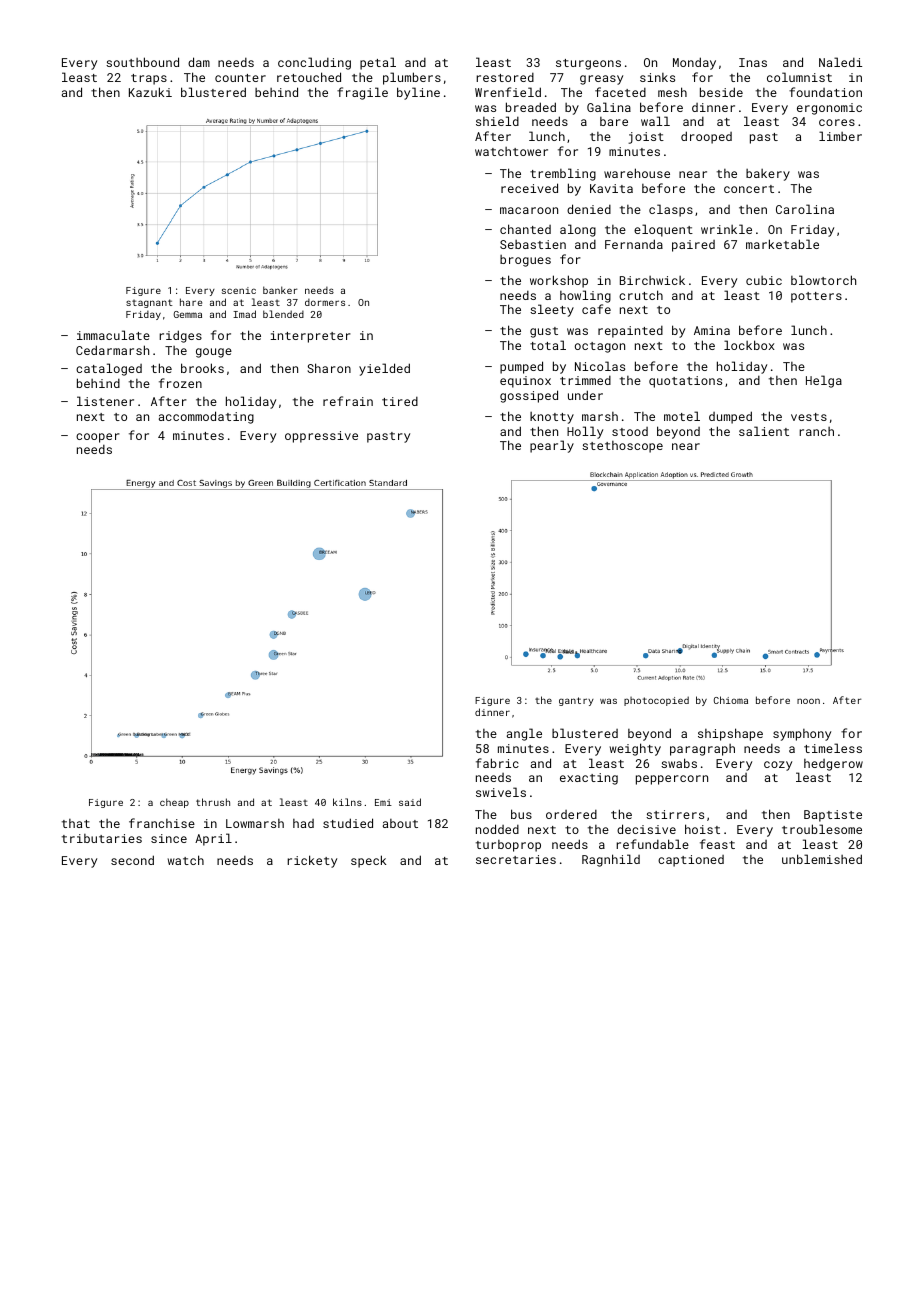  Describe the element at coordinates (576, 701) in the screenshot. I see `gantry` at that location.
